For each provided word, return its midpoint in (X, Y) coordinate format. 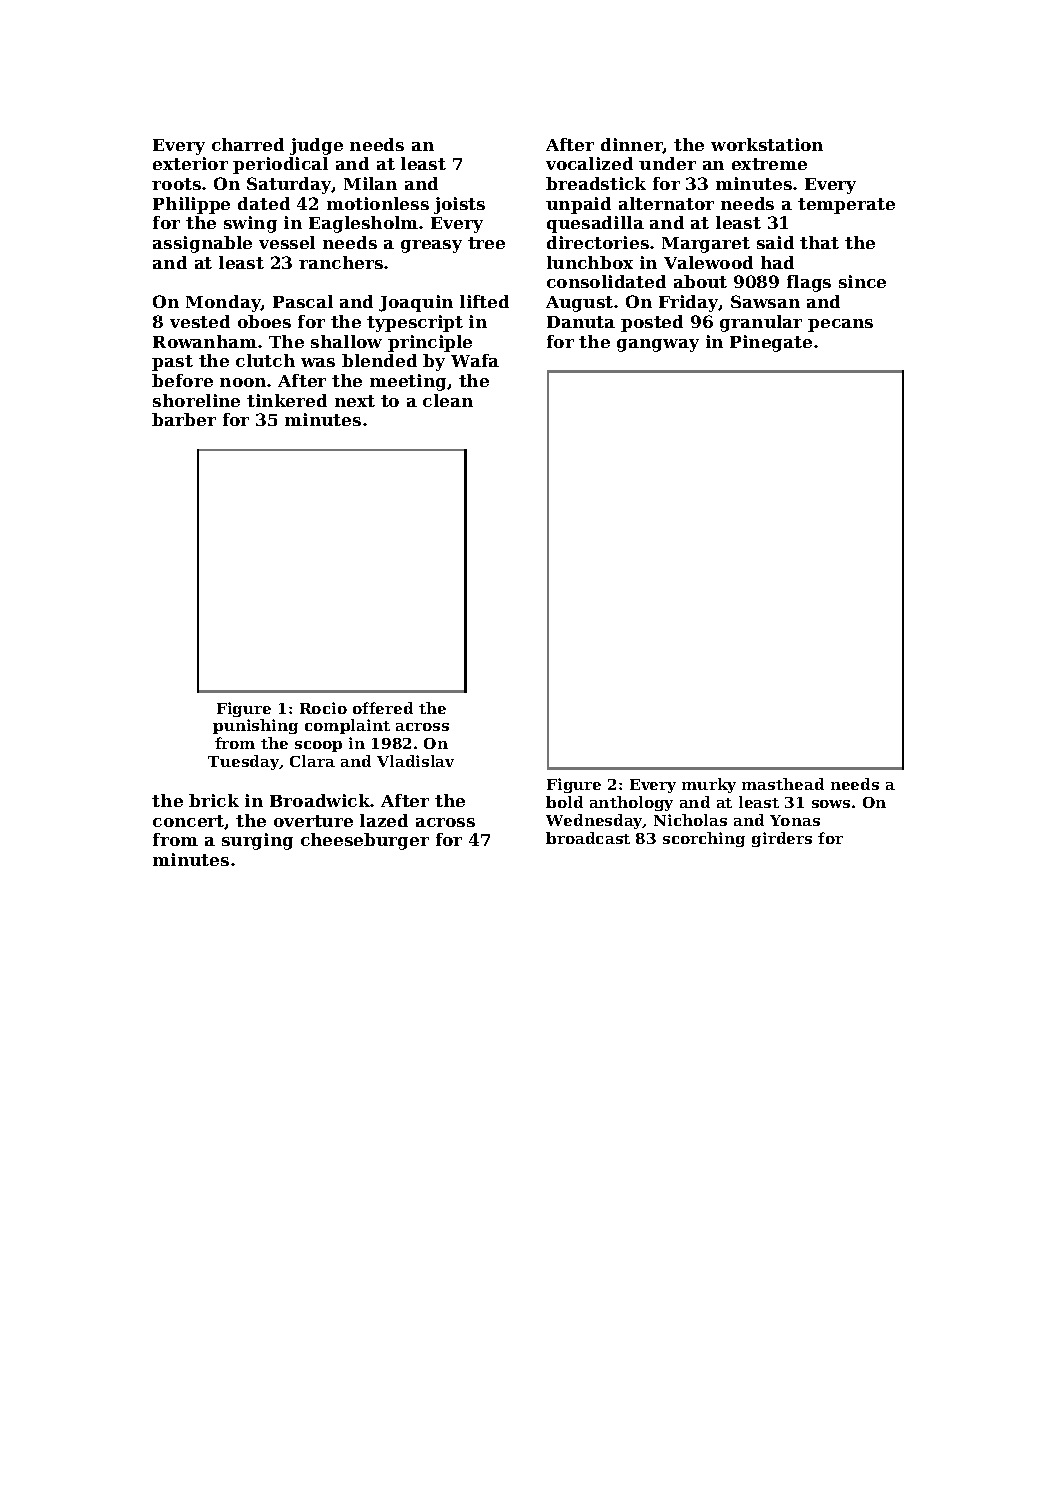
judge (316, 146)
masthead (783, 784)
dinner (632, 145)
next (355, 401)
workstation (767, 144)
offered (383, 708)
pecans (840, 325)
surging (257, 841)
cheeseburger (365, 841)
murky (709, 785)
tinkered (287, 400)
